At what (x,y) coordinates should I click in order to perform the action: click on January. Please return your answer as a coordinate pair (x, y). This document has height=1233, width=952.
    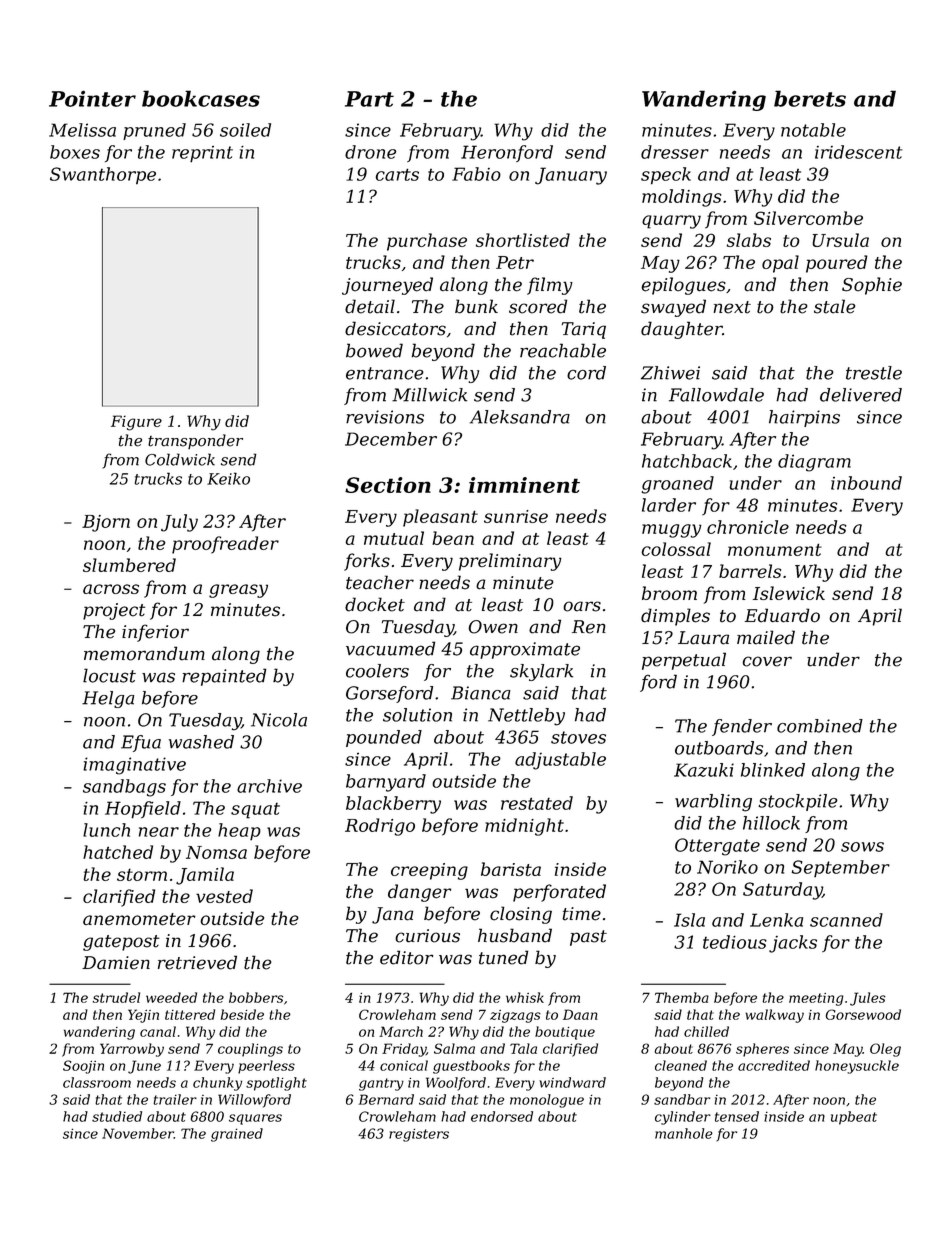
    Looking at the image, I should click on (571, 176).
